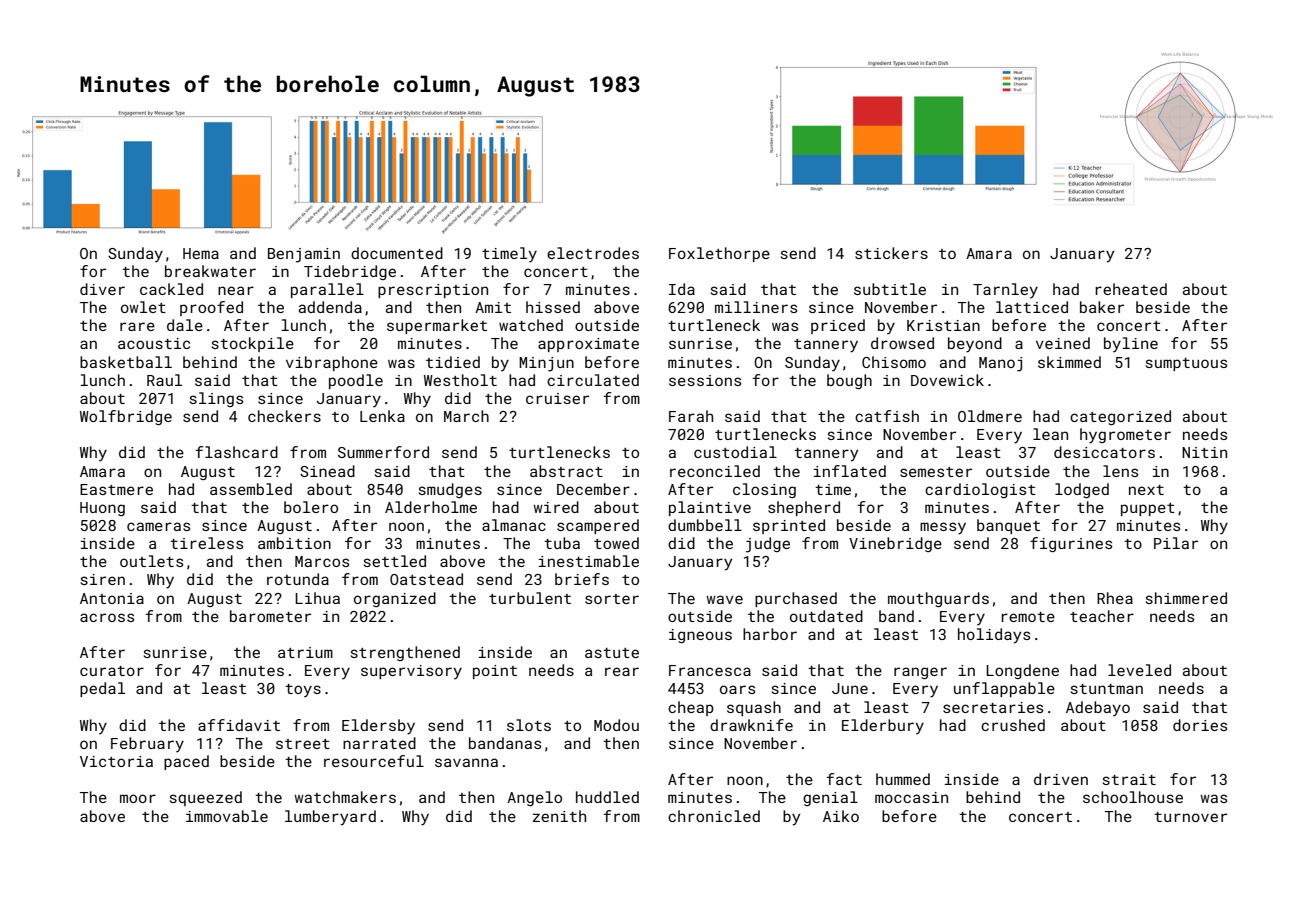 The height and width of the screenshot is (924, 1308). I want to click on Wolfbridge, so click(126, 417).
